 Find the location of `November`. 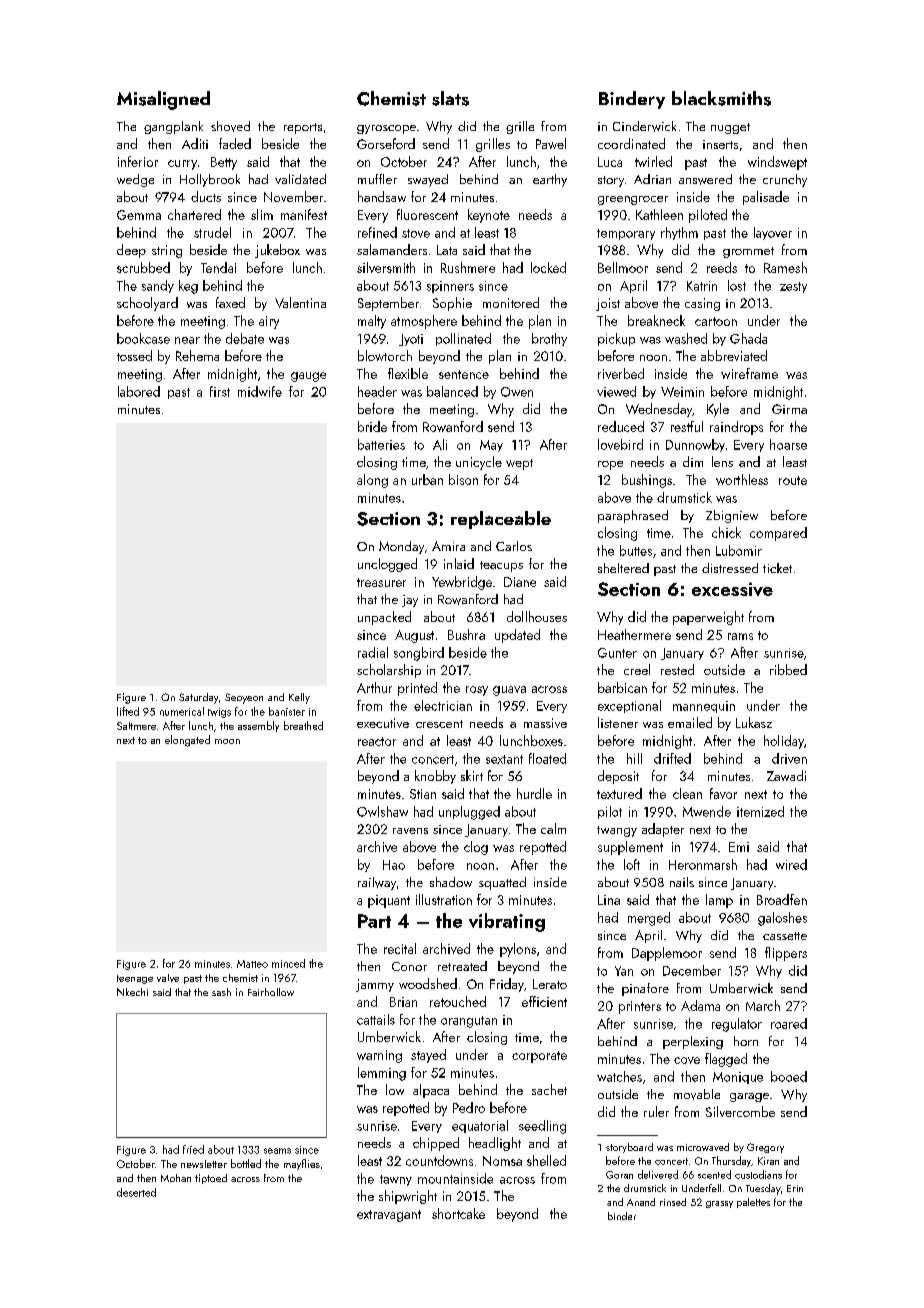

November is located at coordinates (293, 196).
